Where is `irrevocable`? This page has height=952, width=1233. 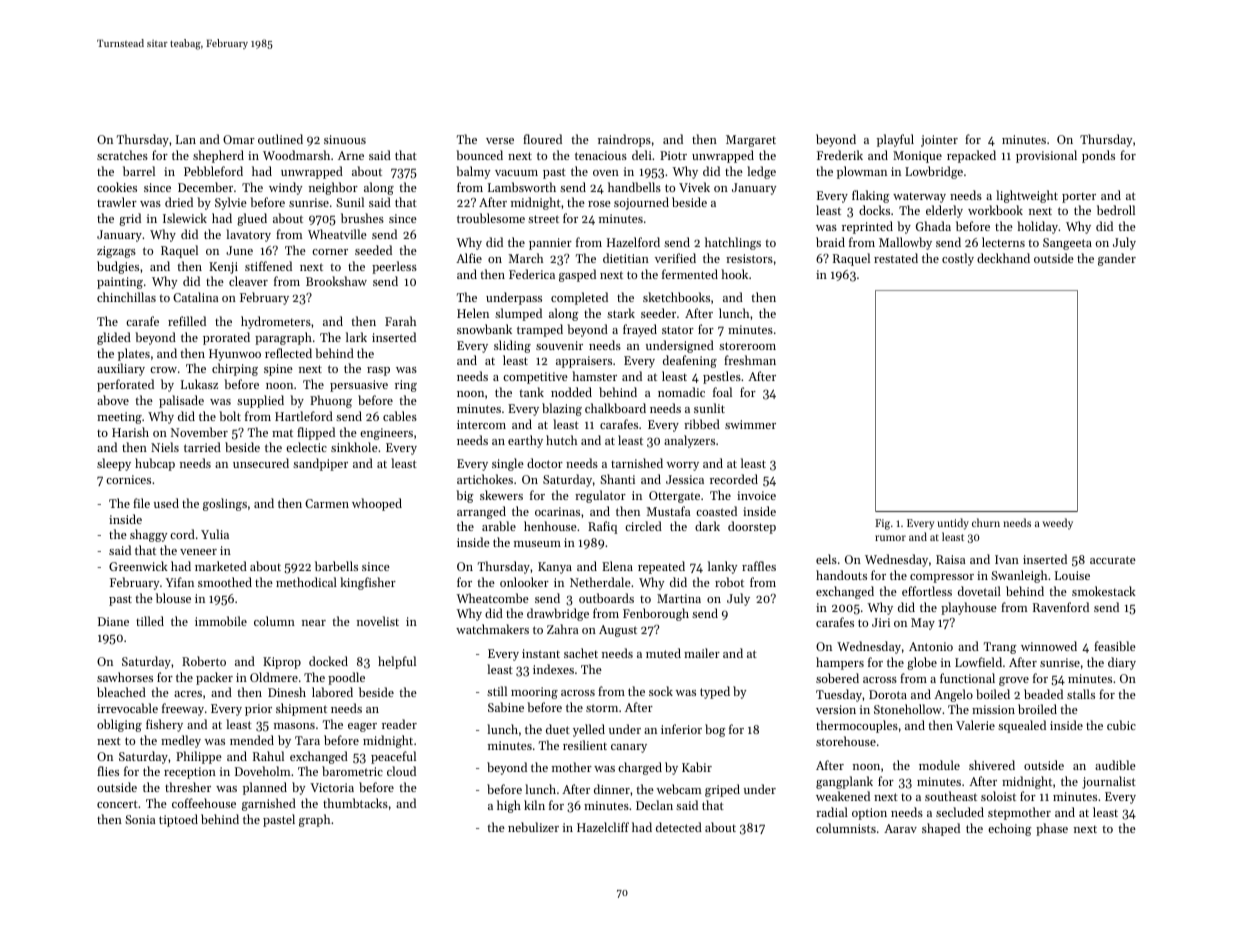 irrevocable is located at coordinates (127, 708).
